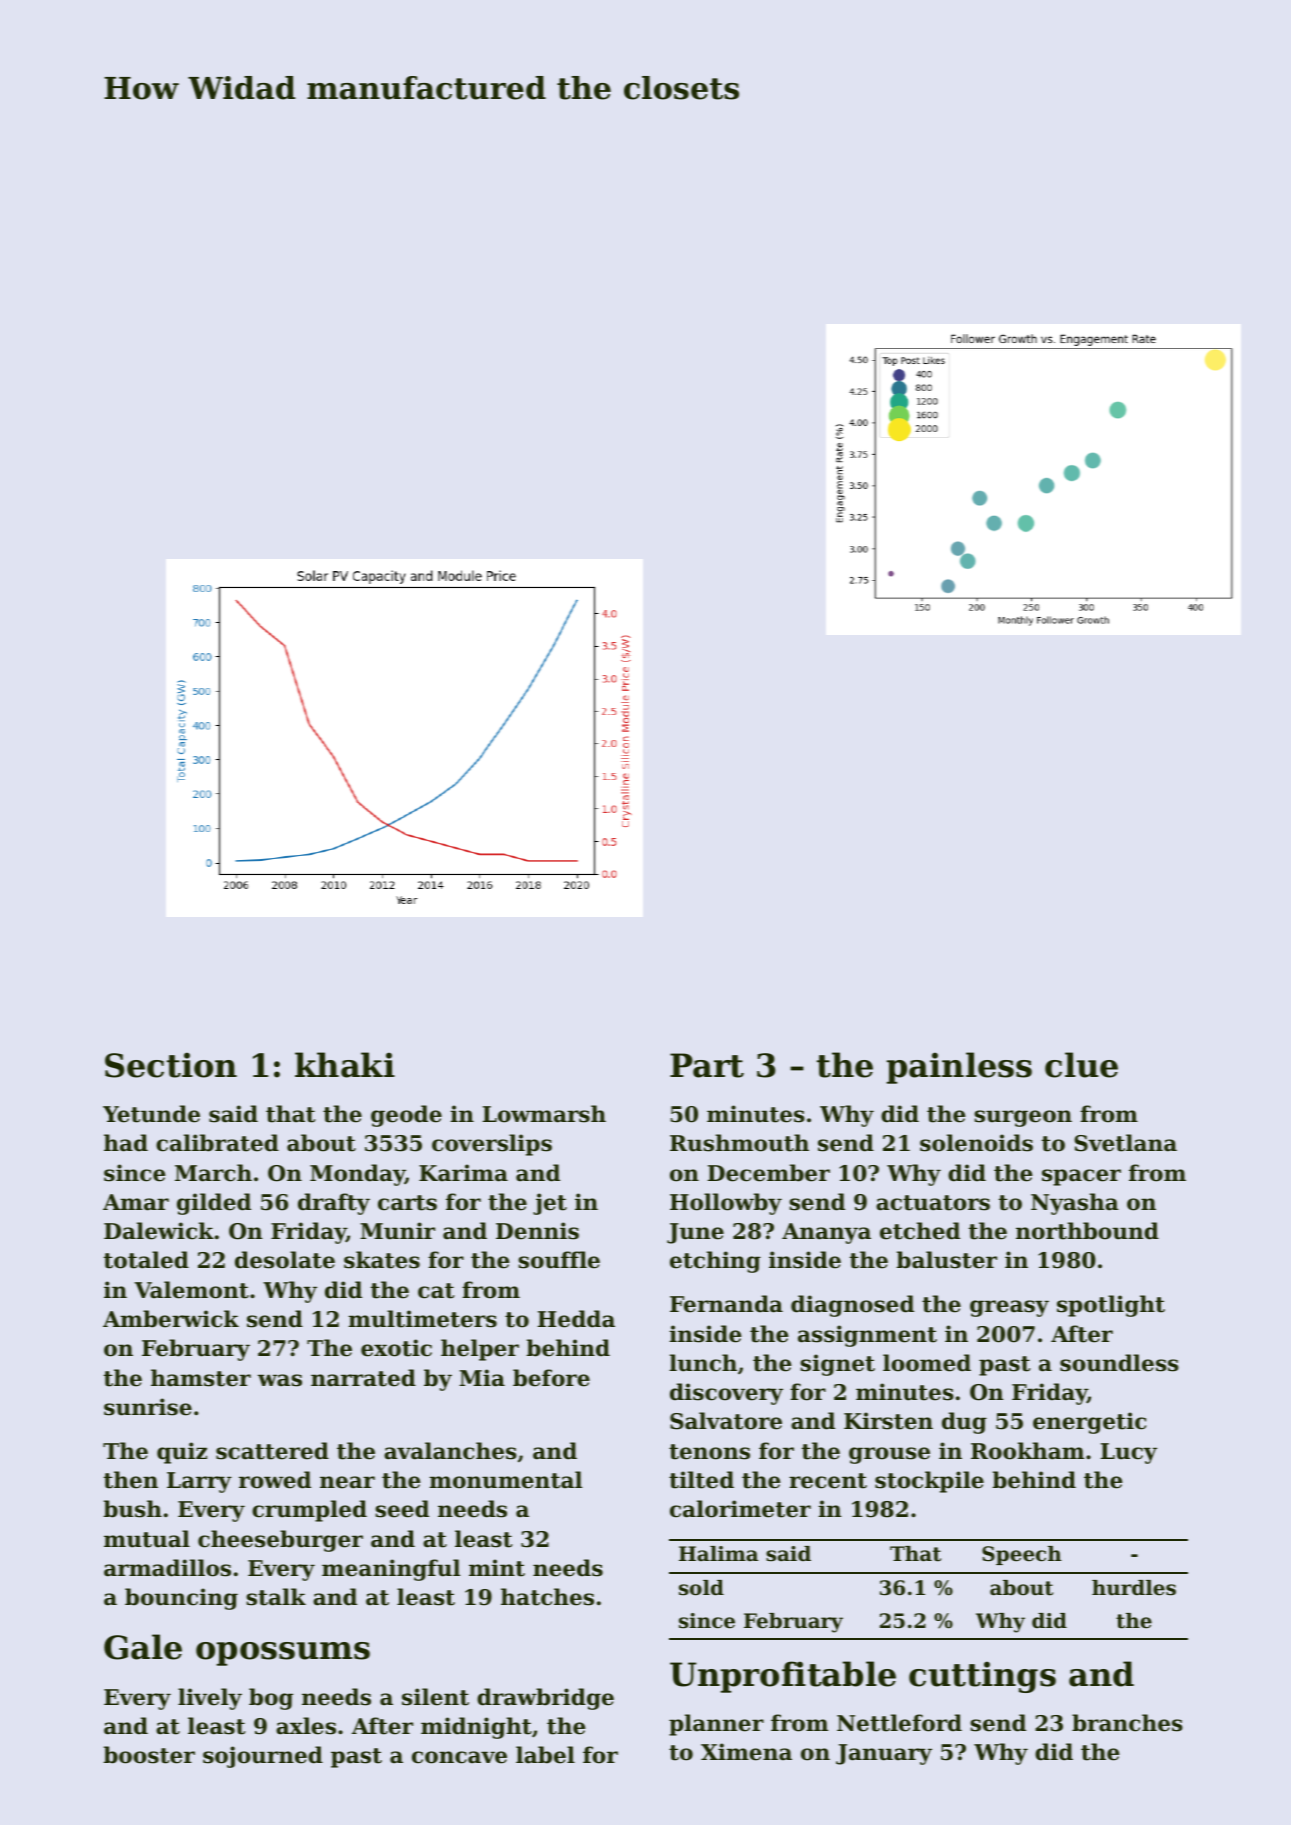 The height and width of the screenshot is (1825, 1291). Describe the element at coordinates (899, 1723) in the screenshot. I see `Nettleford` at that location.
